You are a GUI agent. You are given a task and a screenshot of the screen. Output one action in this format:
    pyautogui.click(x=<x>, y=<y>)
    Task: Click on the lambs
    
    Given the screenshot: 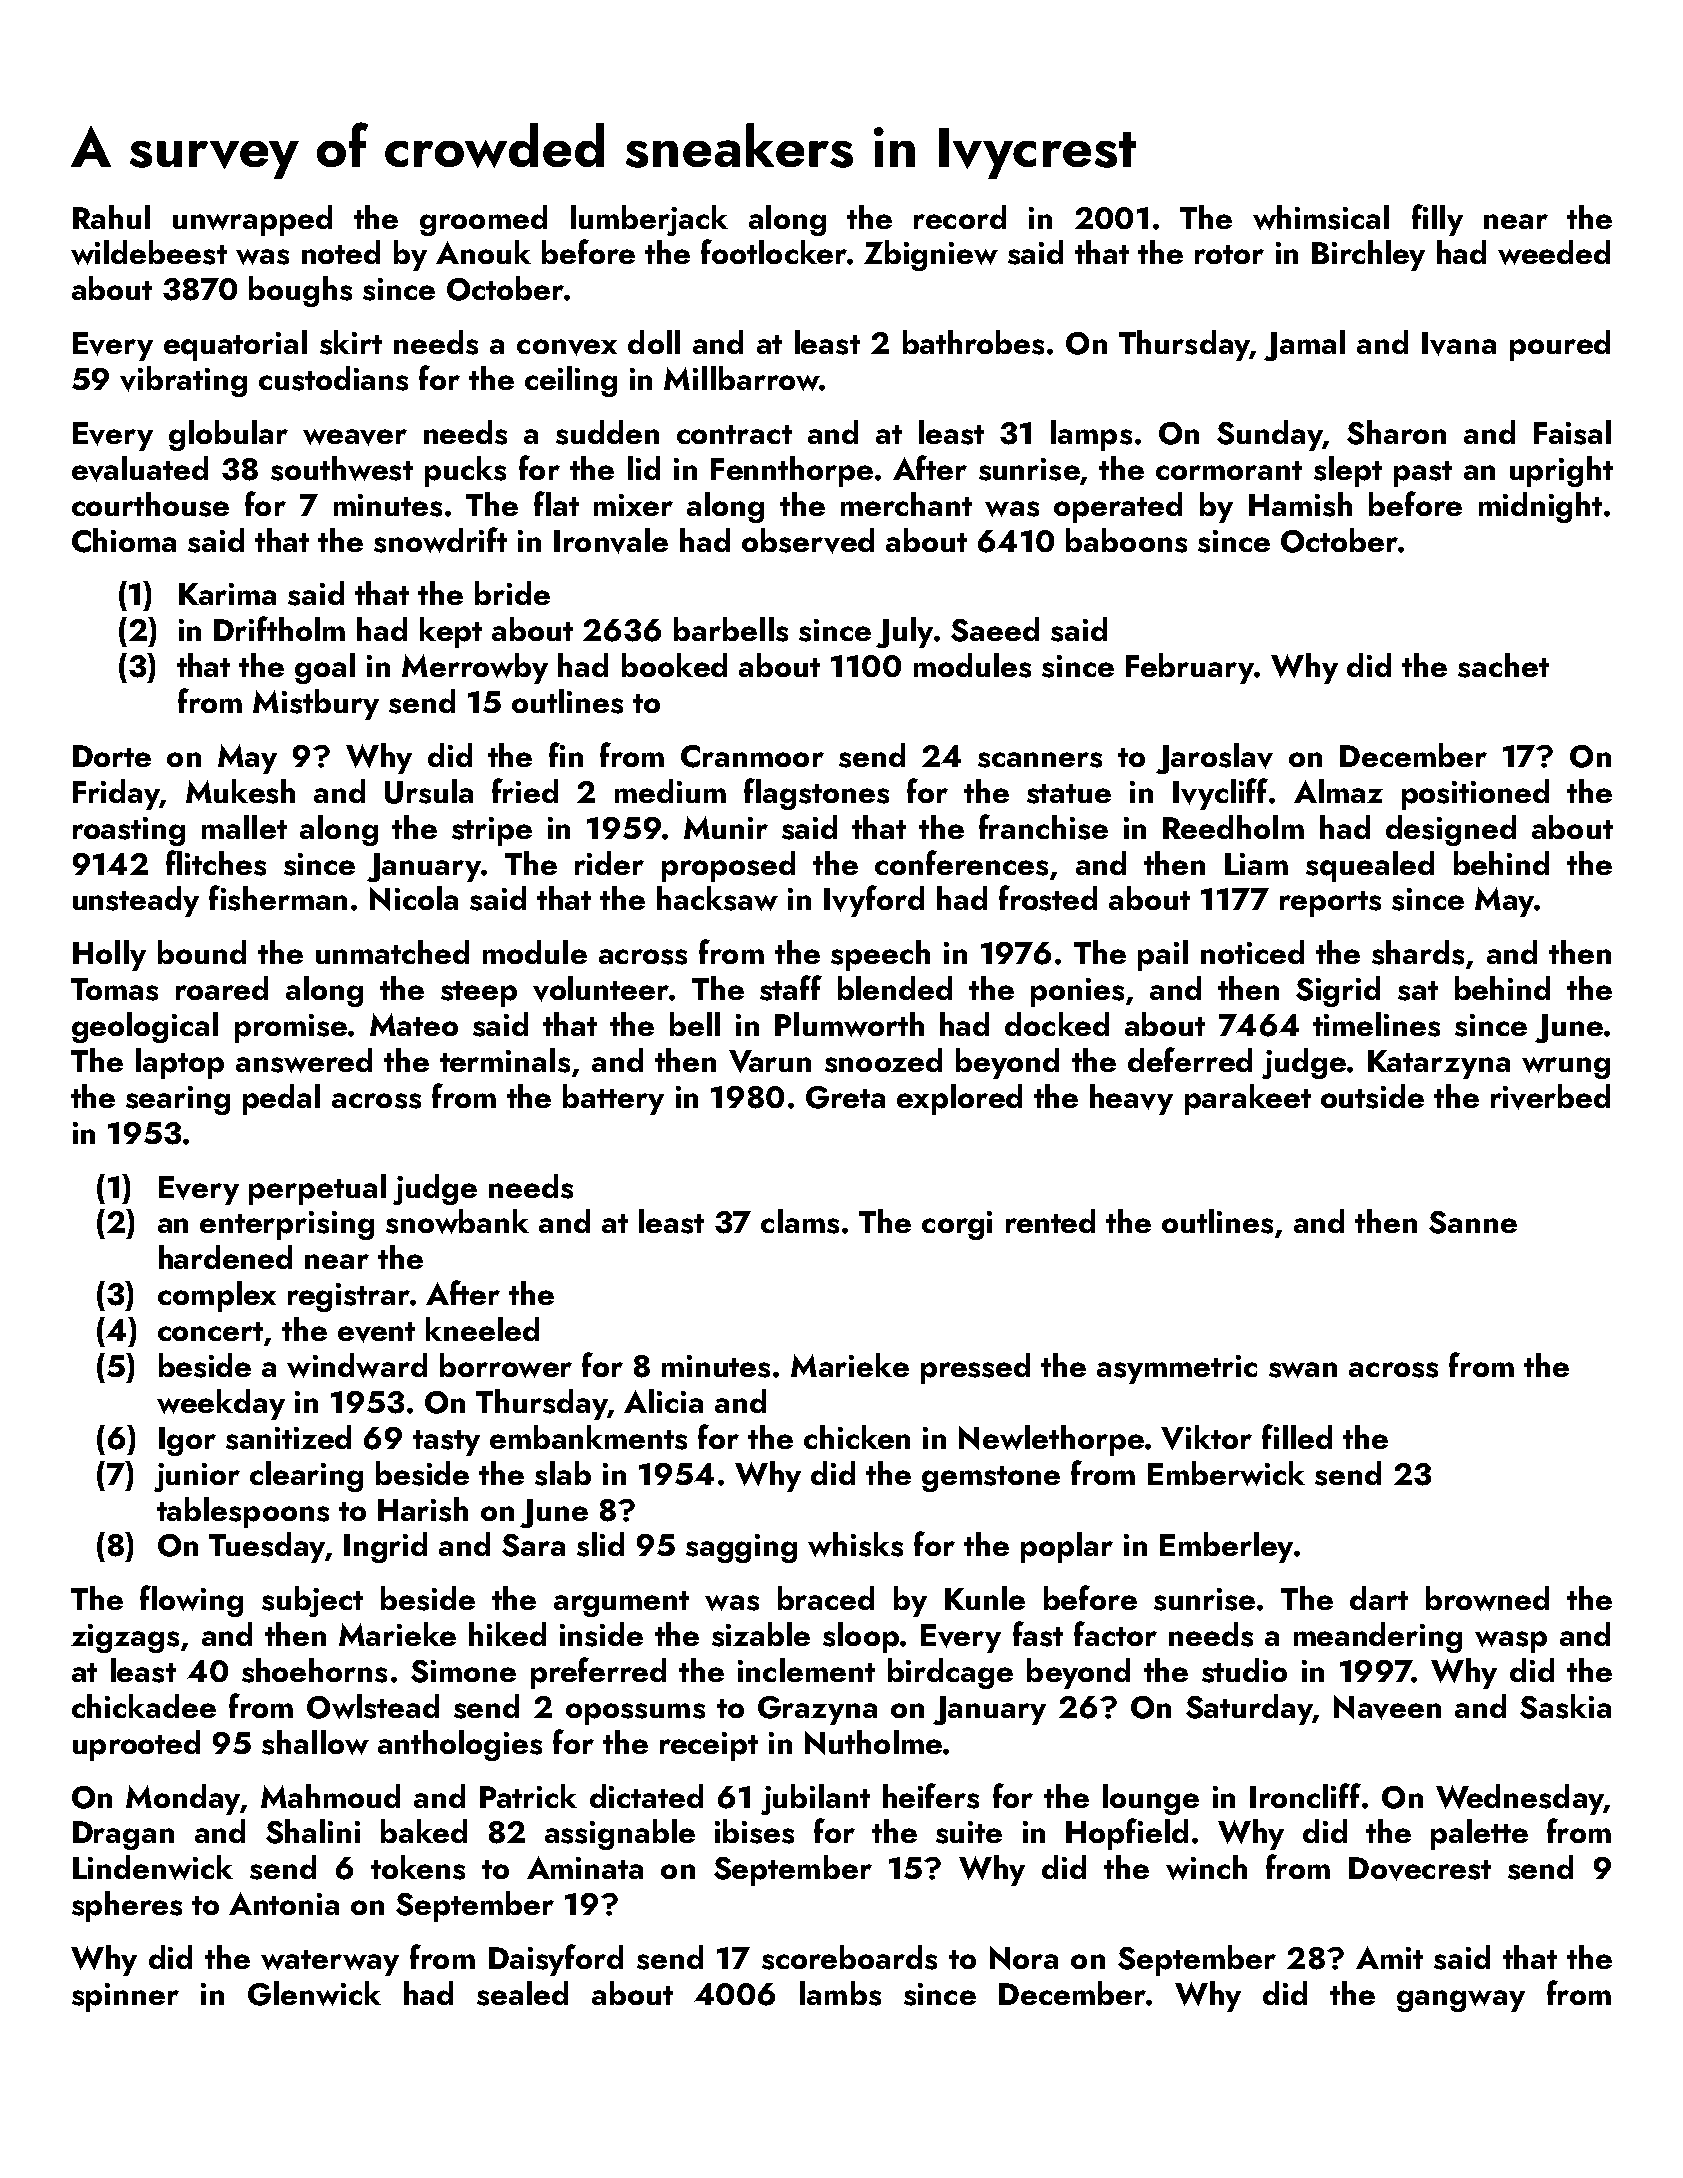 What is the action you would take?
    pyautogui.click(x=840, y=1993)
